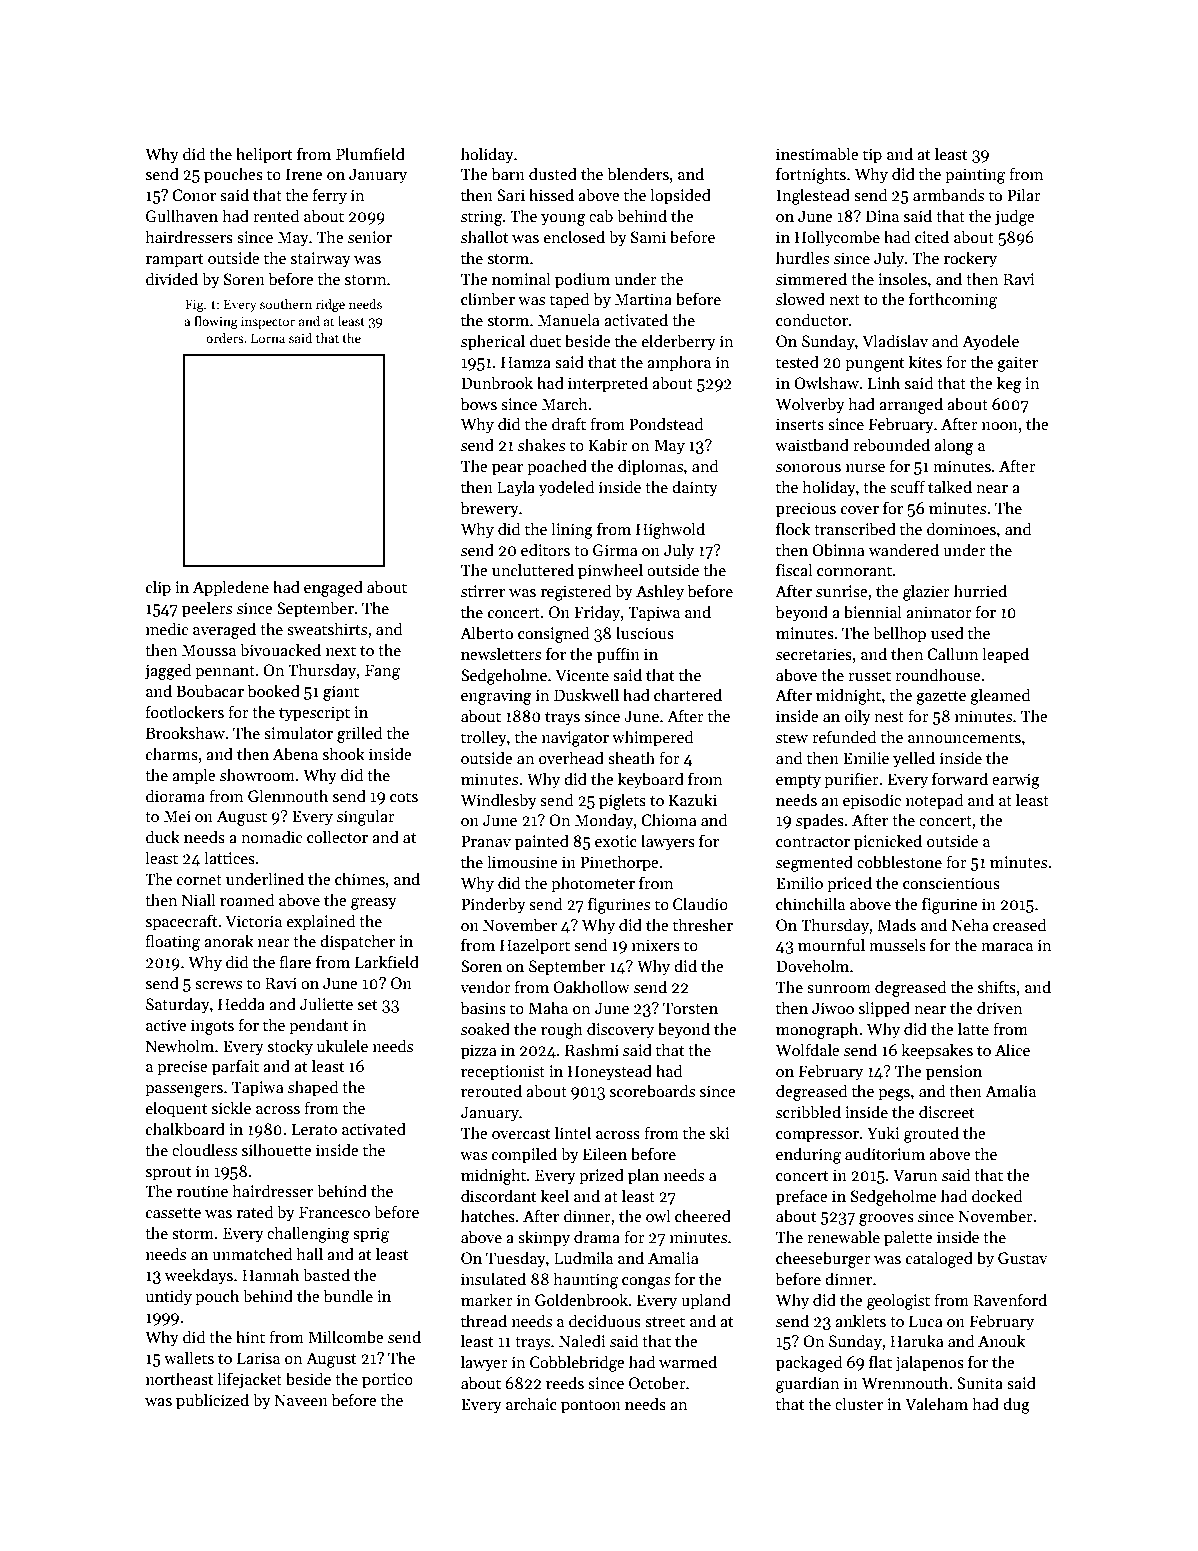 The width and height of the screenshot is (1198, 1551). Describe the element at coordinates (337, 836) in the screenshot. I see `collector` at that location.
